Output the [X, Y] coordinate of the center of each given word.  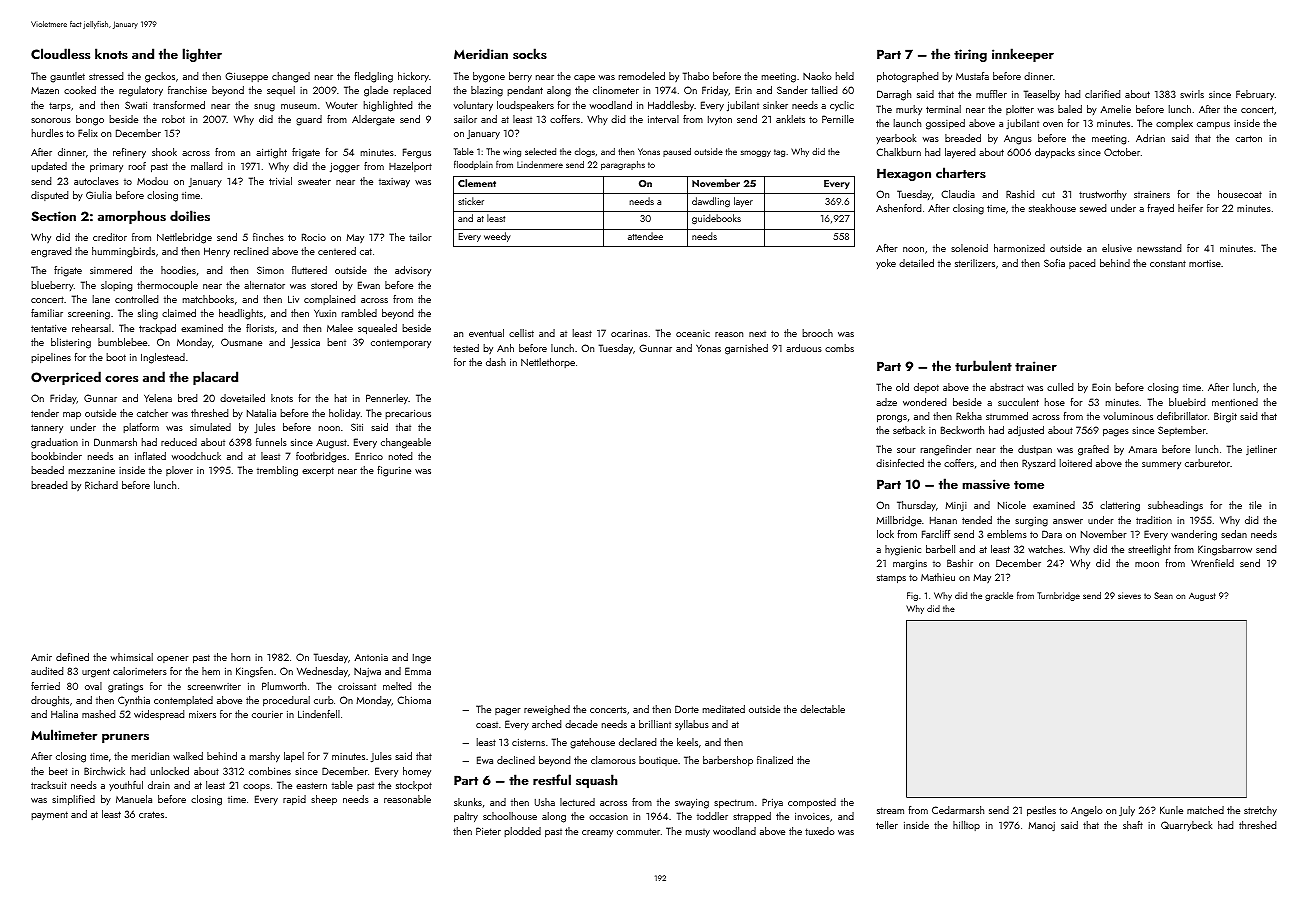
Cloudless [60, 53]
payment [49, 815]
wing [512, 152]
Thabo [696, 76]
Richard [101, 485]
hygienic [903, 550]
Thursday [916, 506]
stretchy [1260, 811]
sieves [1129, 595]
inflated [150, 456]
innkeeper [1023, 55]
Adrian [1150, 138]
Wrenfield [1212, 563]
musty [698, 833]
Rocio [314, 237]
